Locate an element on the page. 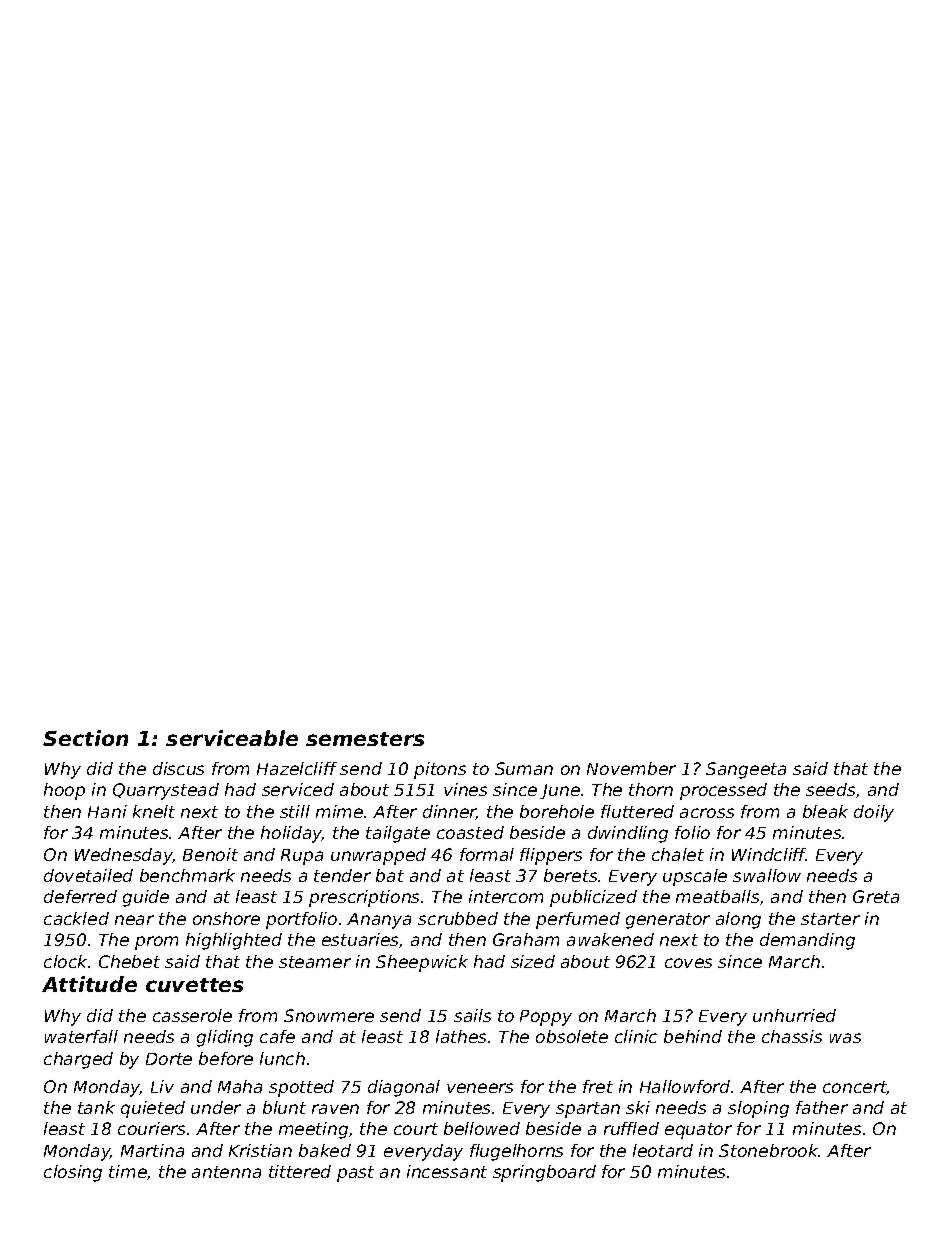 The image size is (952, 1233). along is located at coordinates (738, 920).
